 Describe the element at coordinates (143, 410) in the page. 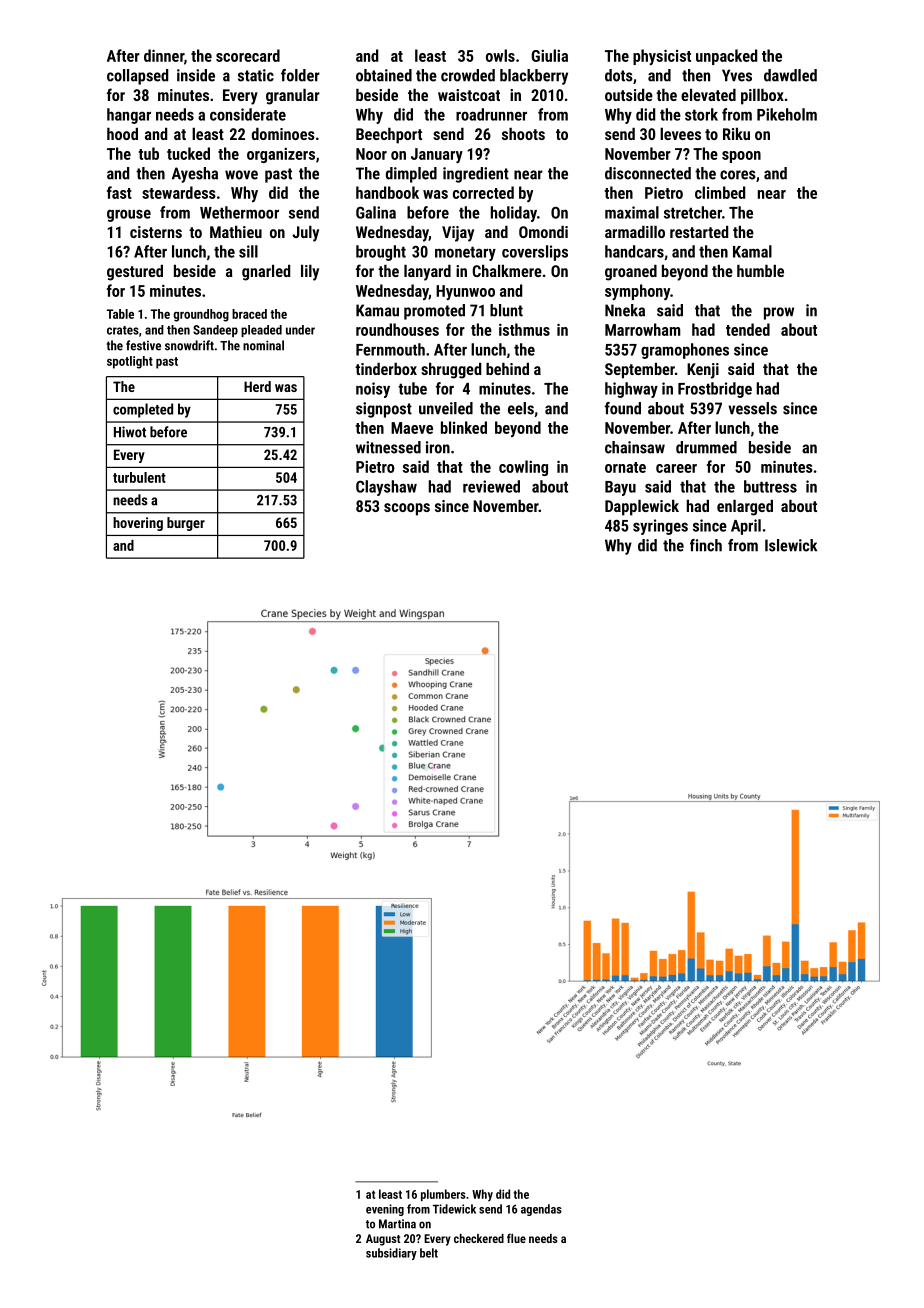

I see `completed` at that location.
